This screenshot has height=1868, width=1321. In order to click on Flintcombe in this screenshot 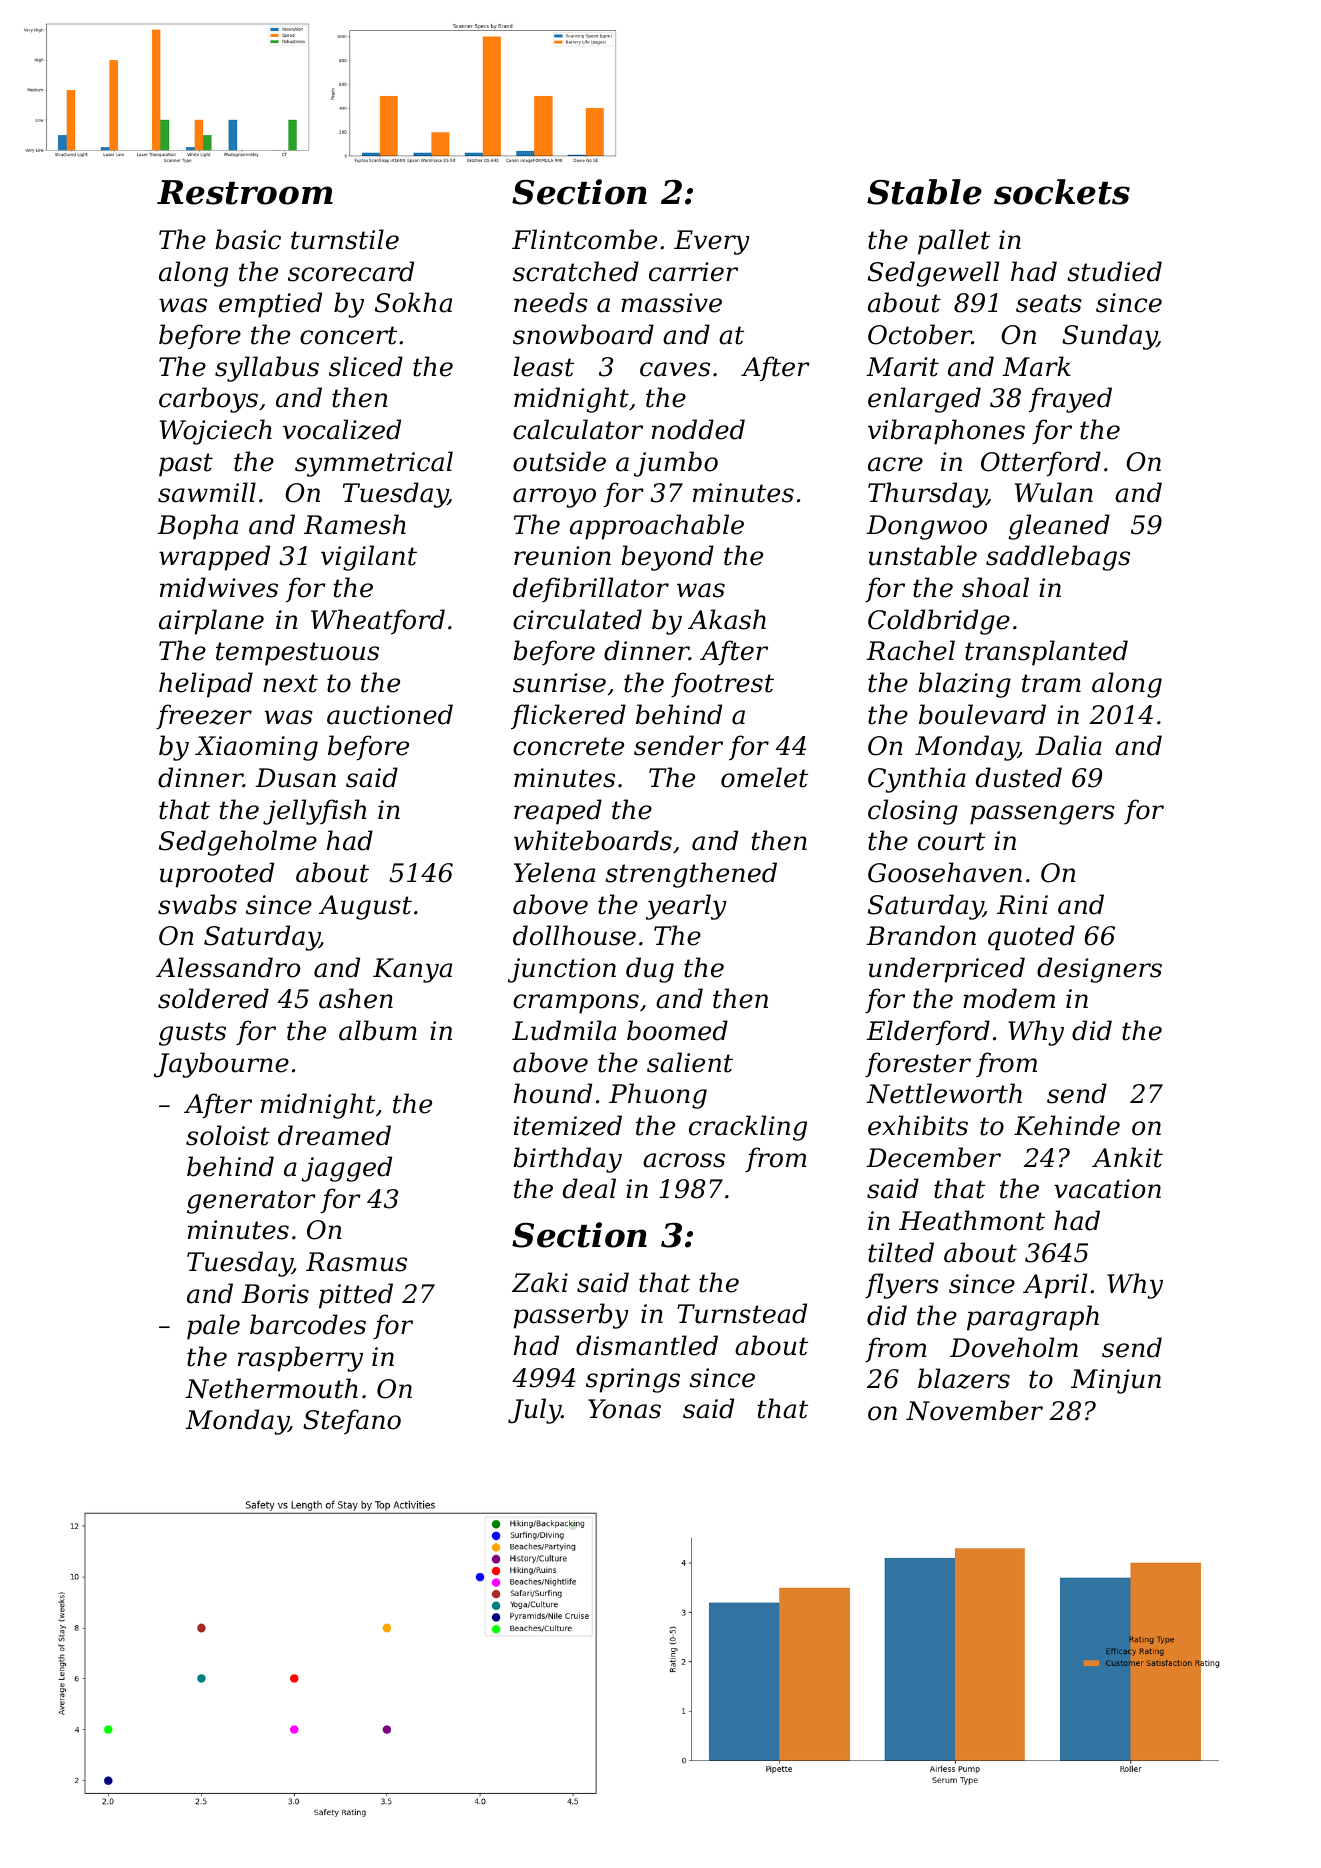, I will do `click(584, 239)`.
